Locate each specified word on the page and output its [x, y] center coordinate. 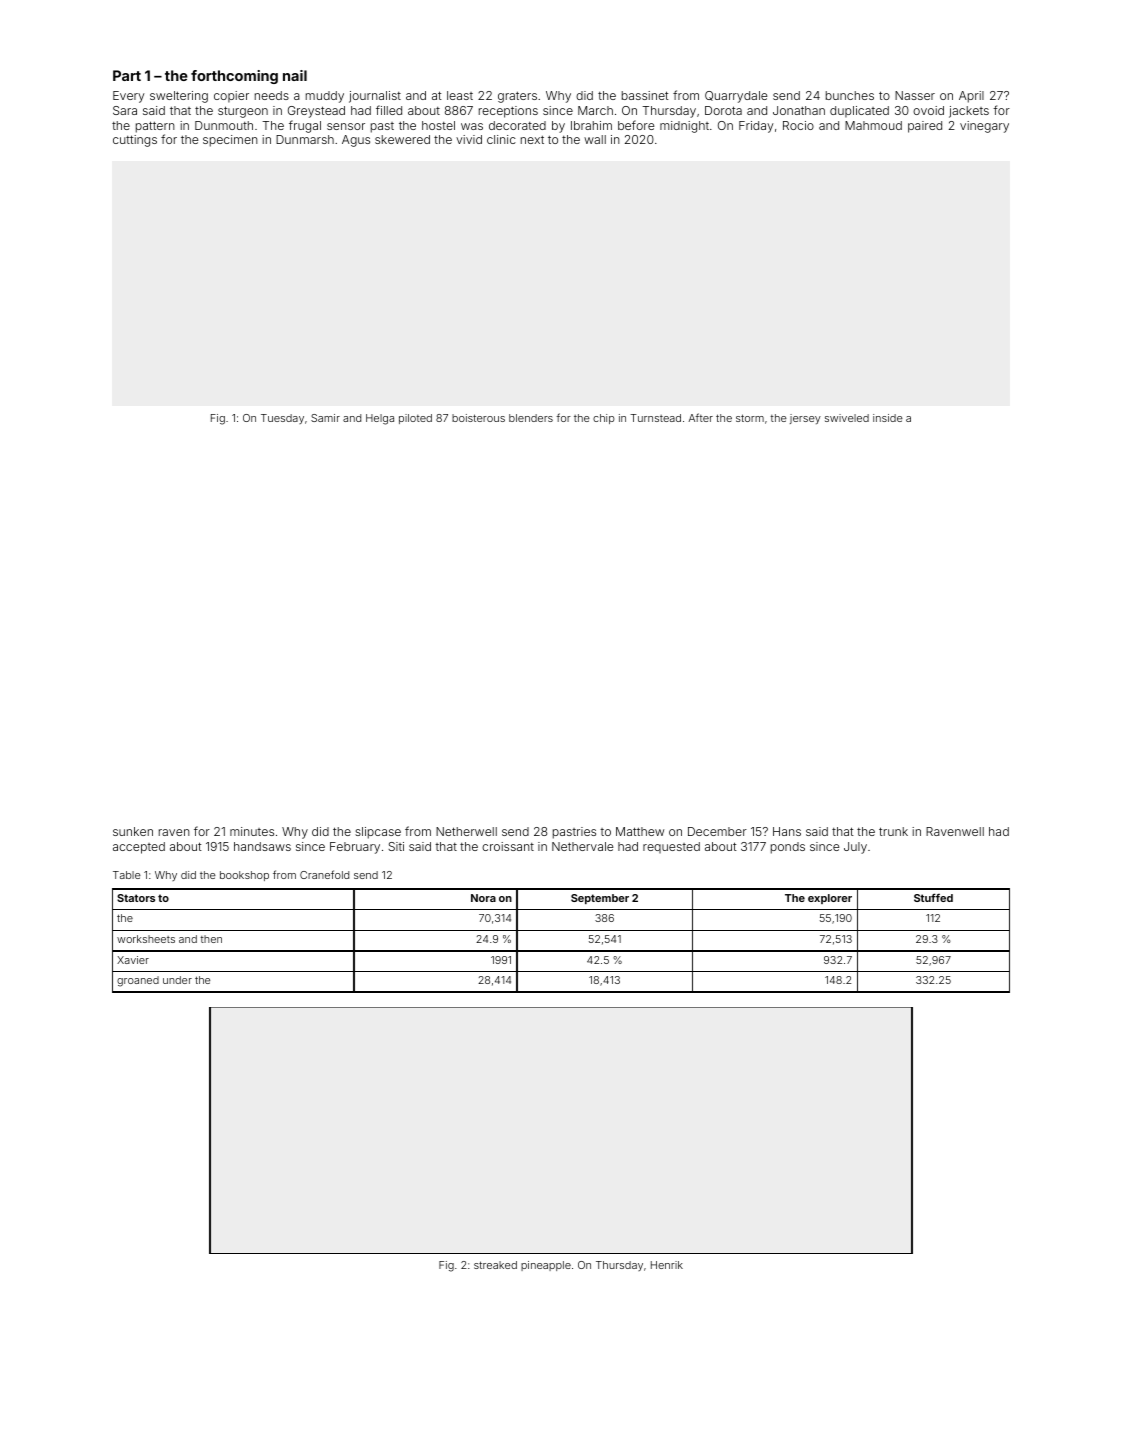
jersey [805, 419]
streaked [495, 1265]
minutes [252, 831]
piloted [415, 419]
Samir [325, 418]
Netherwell [466, 831]
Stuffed [933, 897]
